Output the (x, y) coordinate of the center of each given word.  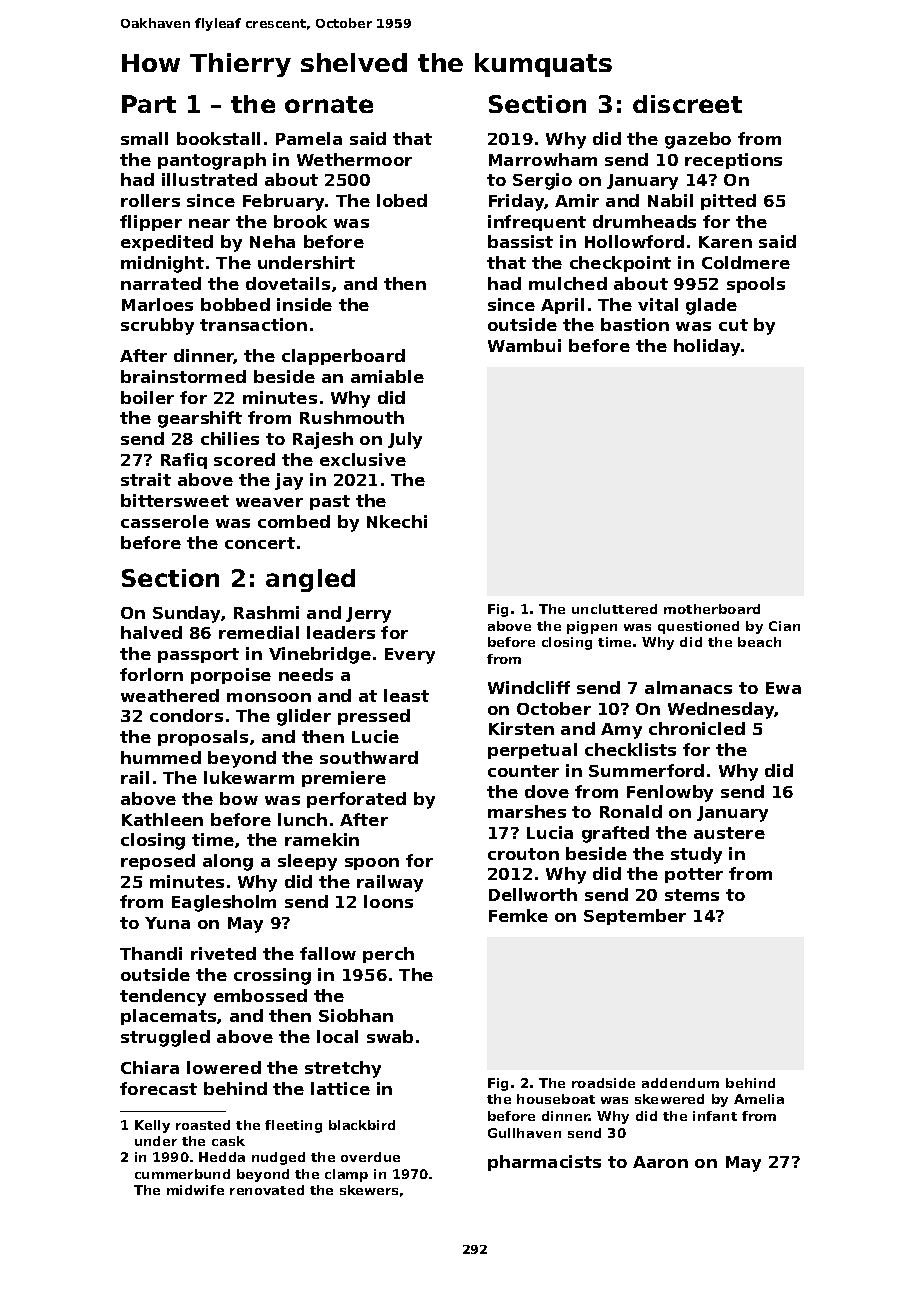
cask (228, 1141)
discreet (687, 104)
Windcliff (529, 687)
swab (390, 1036)
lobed (402, 200)
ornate (329, 104)
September (635, 917)
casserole (165, 521)
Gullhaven (524, 1133)
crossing (272, 976)
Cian (784, 626)
